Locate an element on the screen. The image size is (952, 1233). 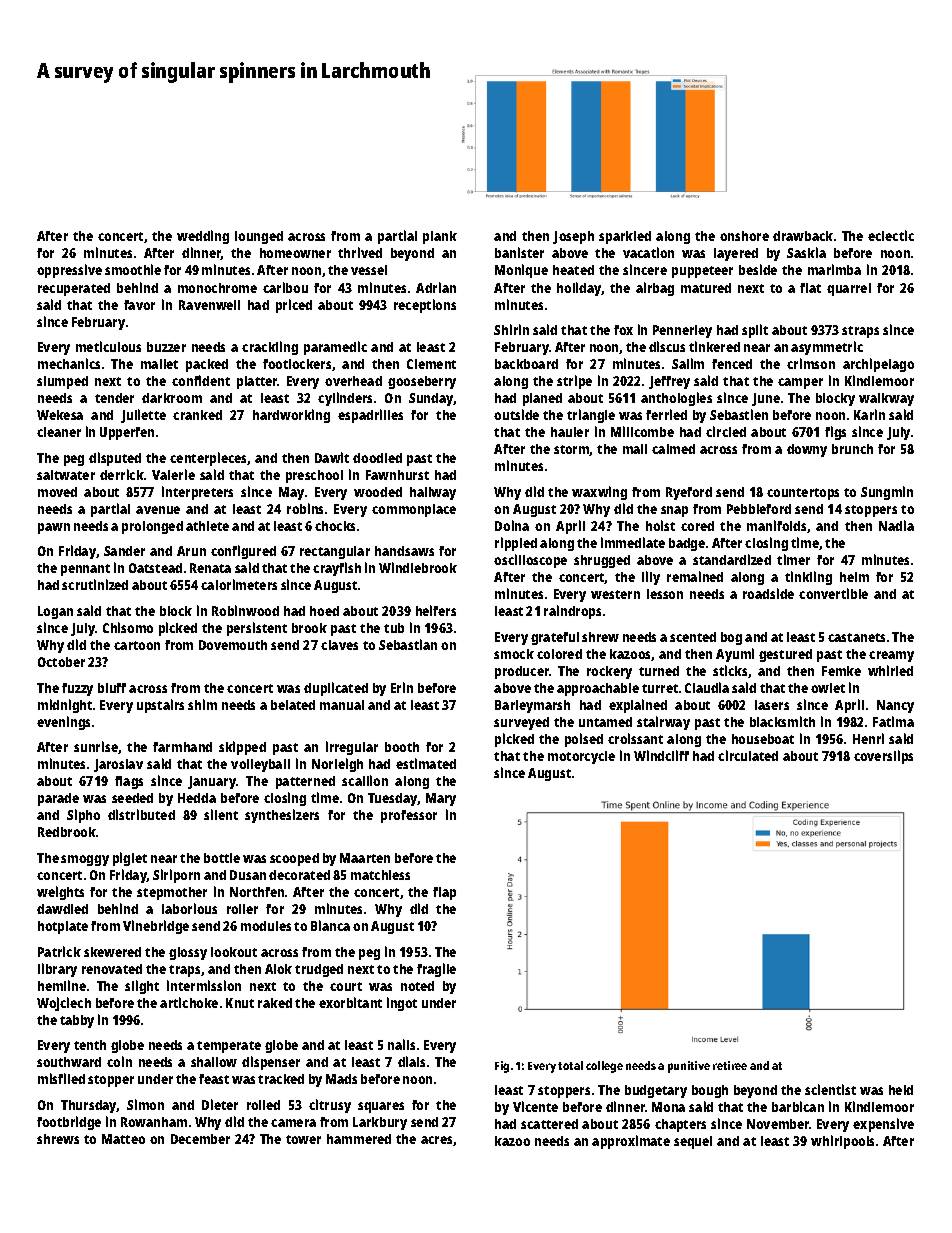
lasers is located at coordinates (772, 705).
